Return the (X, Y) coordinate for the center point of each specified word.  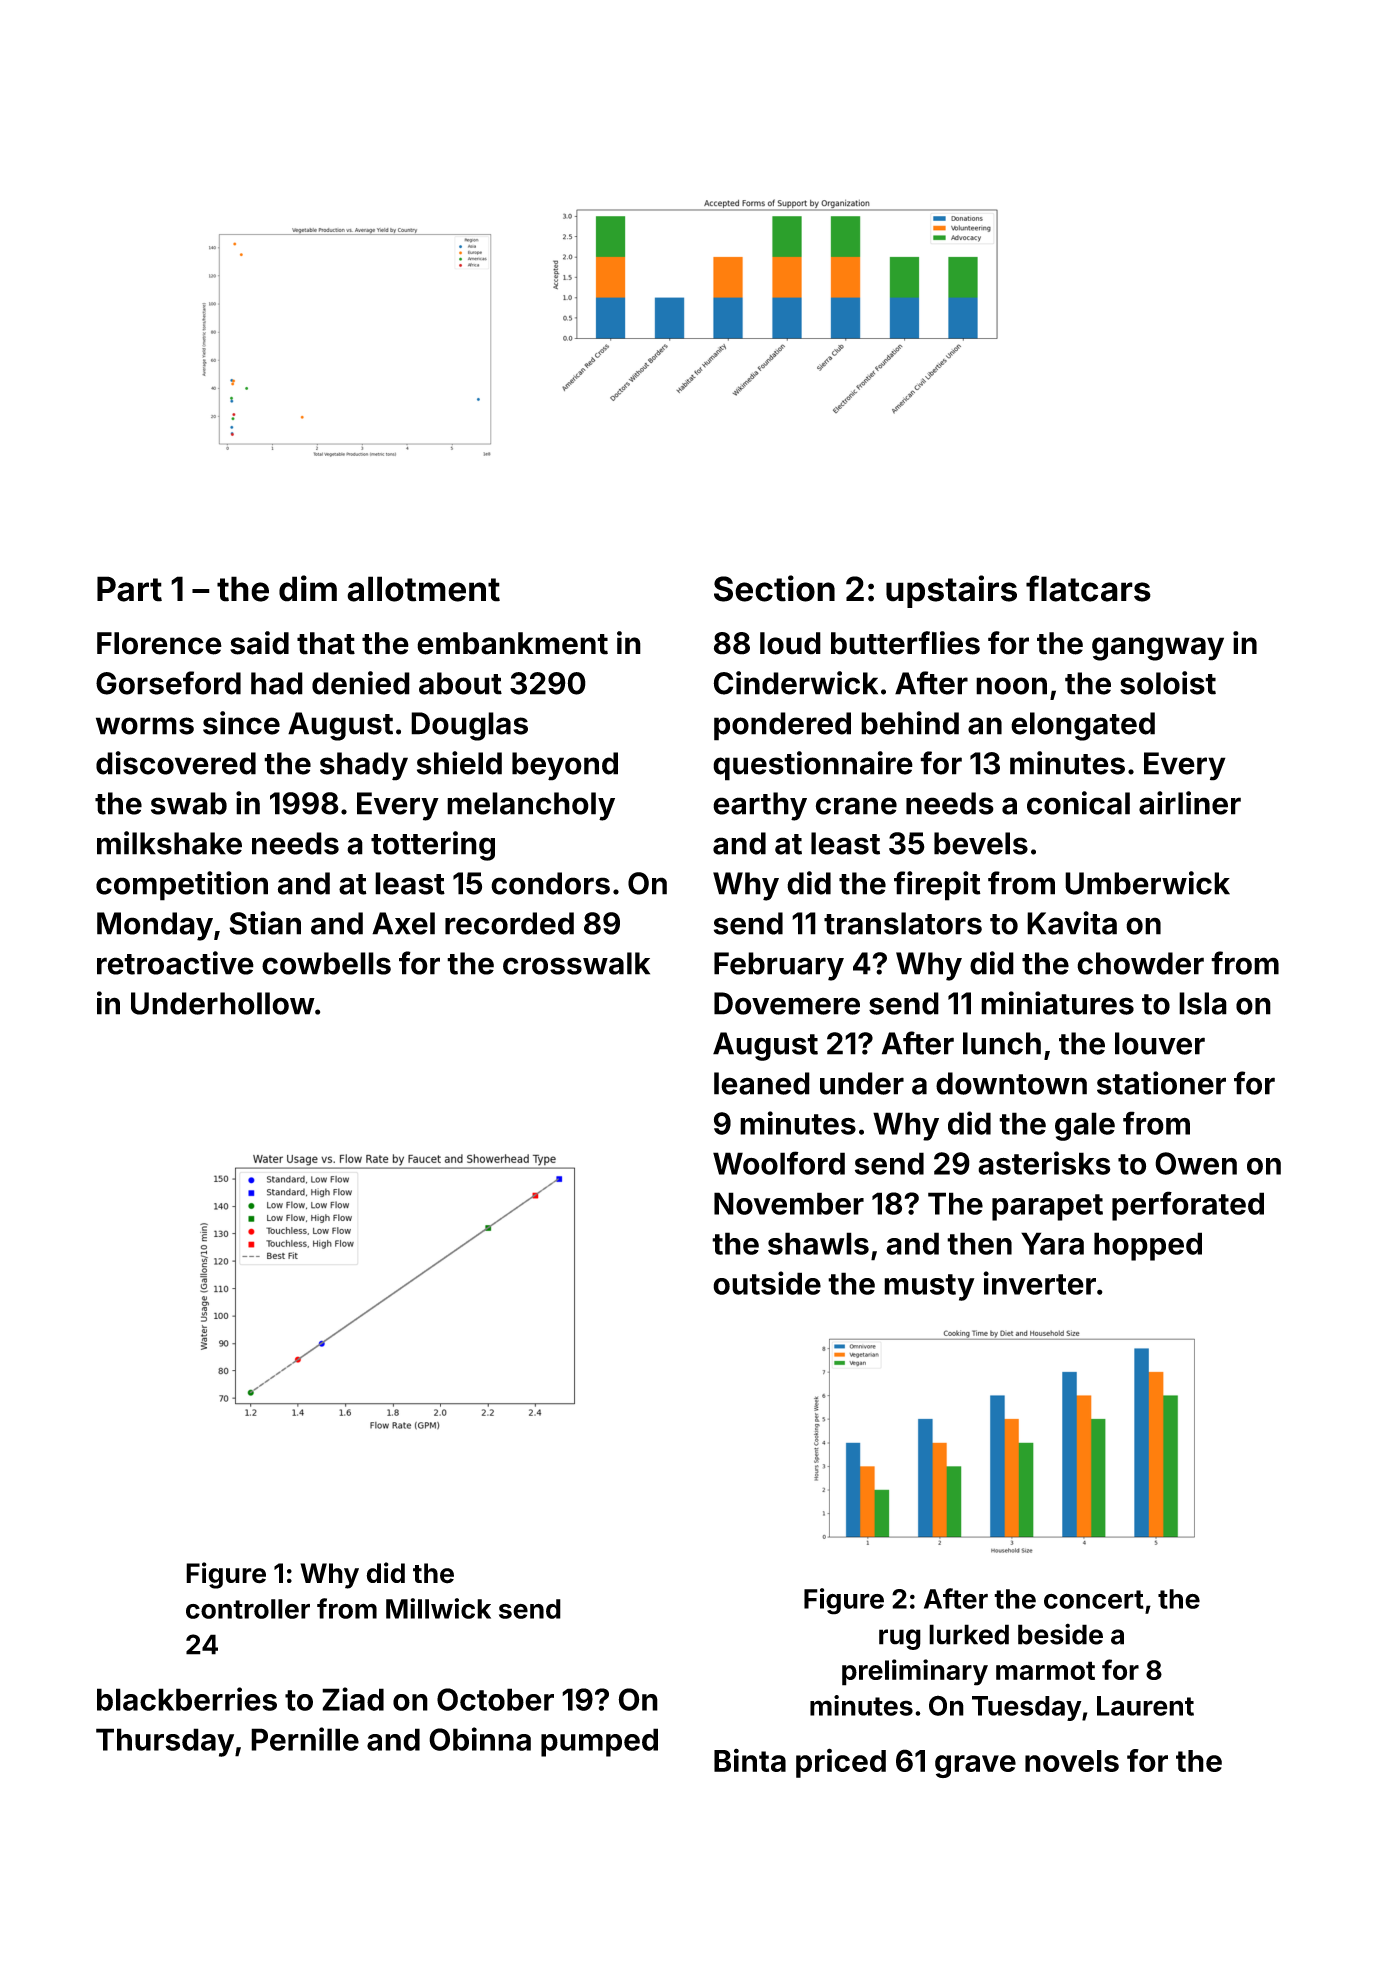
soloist (1168, 683)
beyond (565, 766)
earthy (760, 806)
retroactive (175, 963)
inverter (1039, 1283)
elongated (1083, 726)
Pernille (305, 1739)
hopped (1148, 1246)
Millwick (438, 1608)
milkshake (169, 843)
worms (145, 726)
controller (248, 1609)
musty (929, 1287)
